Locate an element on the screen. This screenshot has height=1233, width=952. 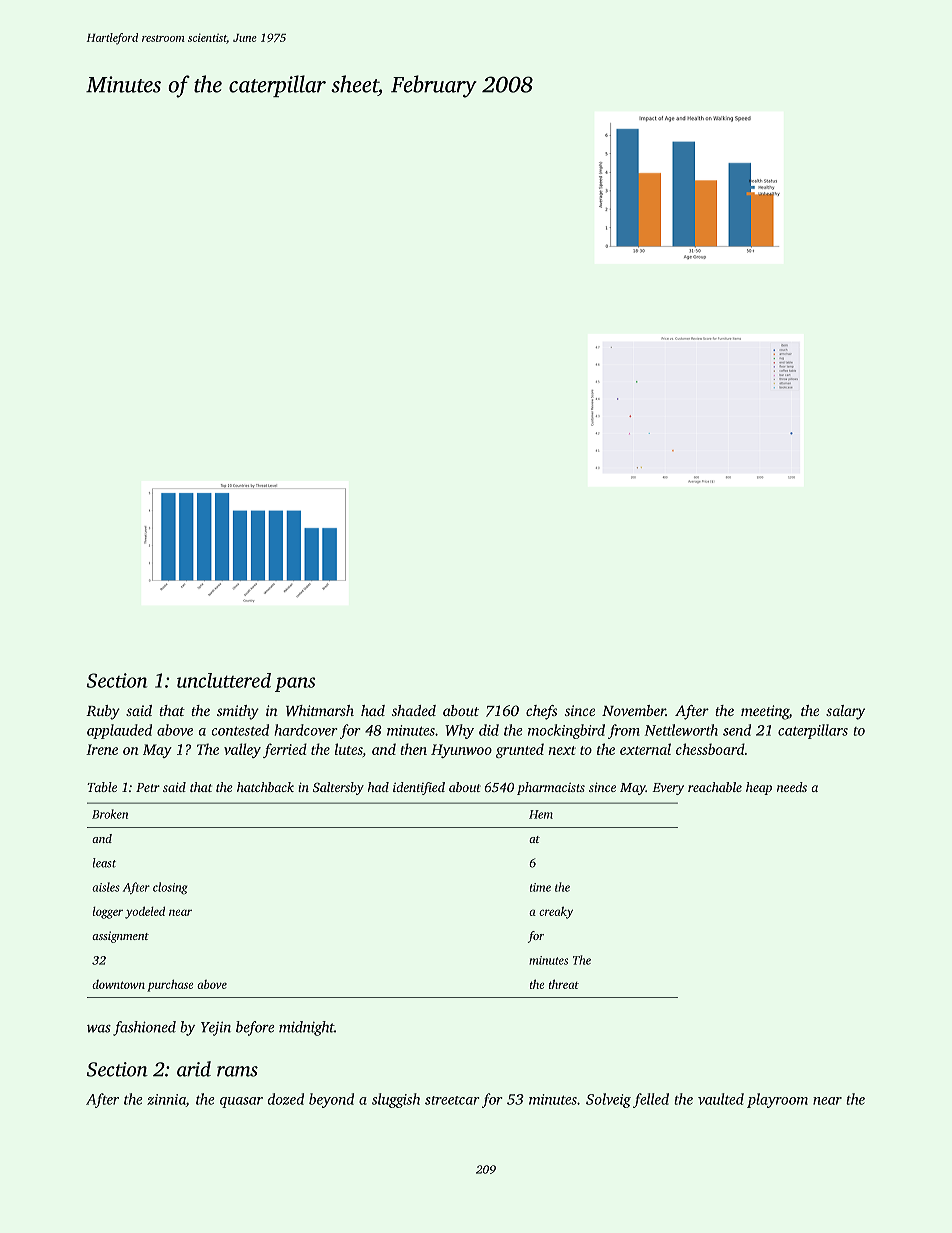
time is located at coordinates (540, 887).
